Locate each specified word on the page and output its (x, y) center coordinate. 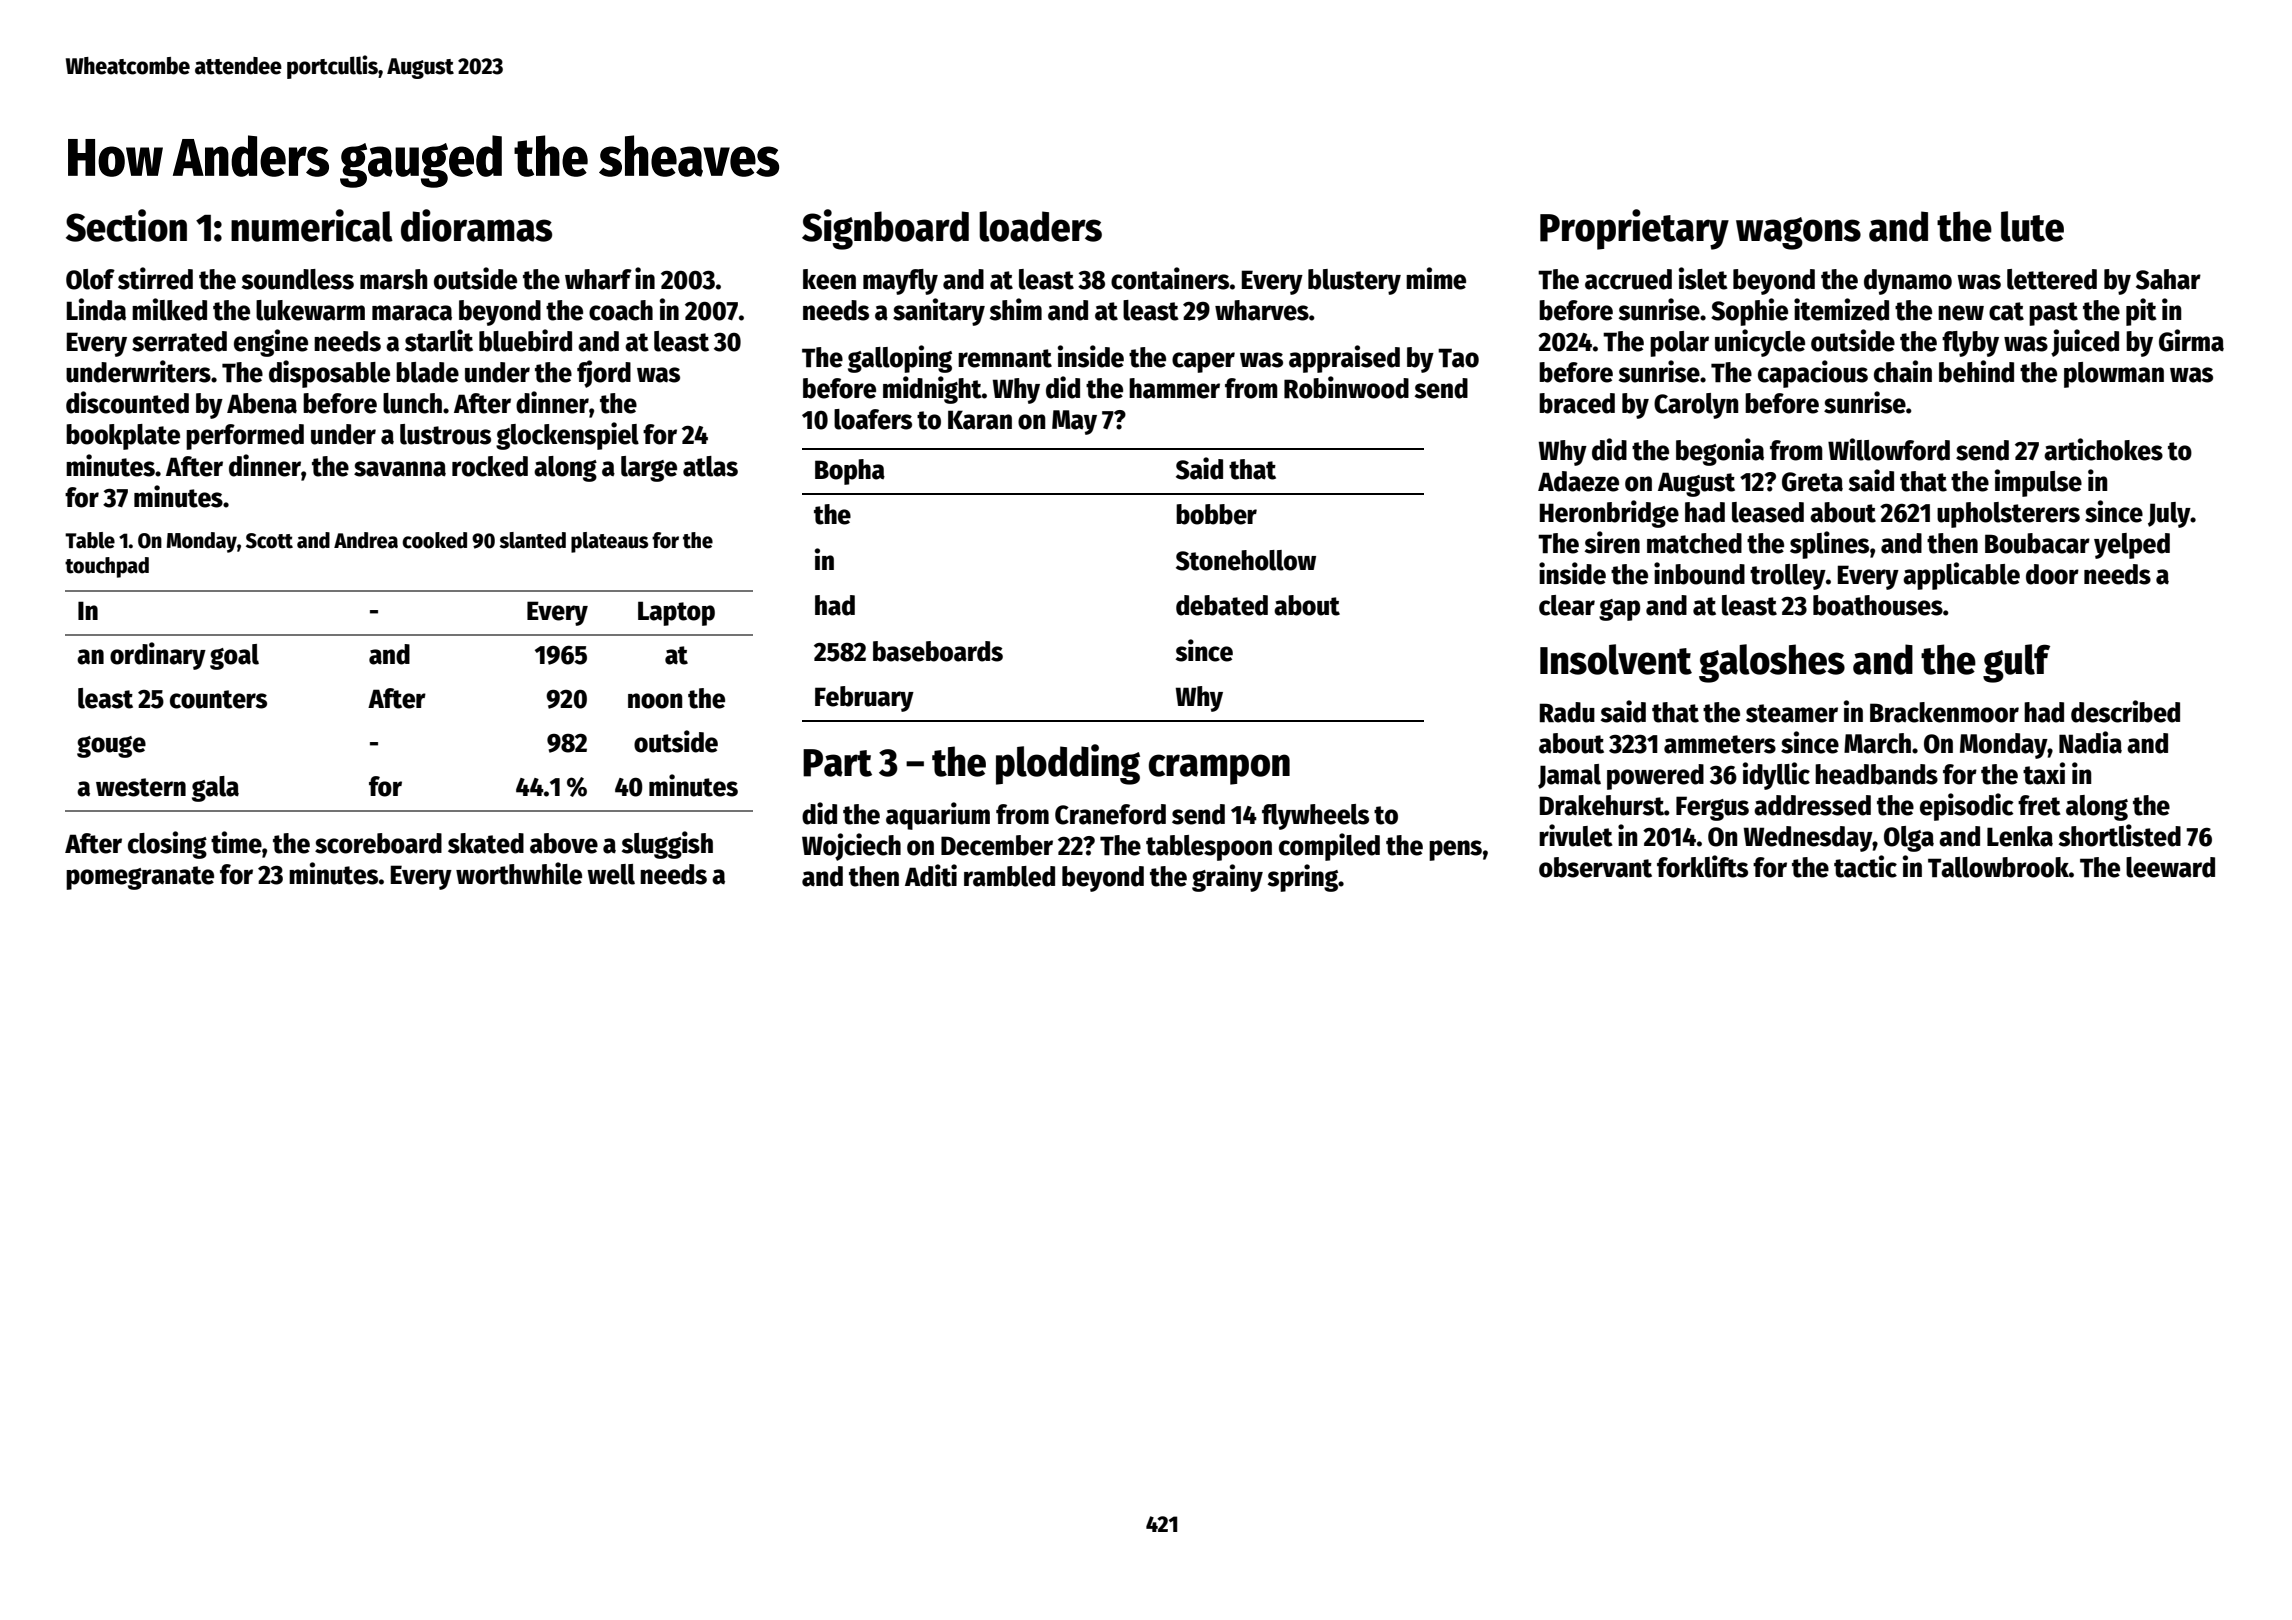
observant (1595, 867)
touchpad (107, 567)
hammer (1174, 388)
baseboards (938, 651)
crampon (1219, 769)
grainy (1227, 878)
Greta (1812, 482)
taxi (2044, 773)
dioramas (476, 225)
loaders (1040, 226)
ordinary (158, 656)
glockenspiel (567, 436)
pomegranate (140, 878)
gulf (2016, 663)
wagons (1798, 233)
